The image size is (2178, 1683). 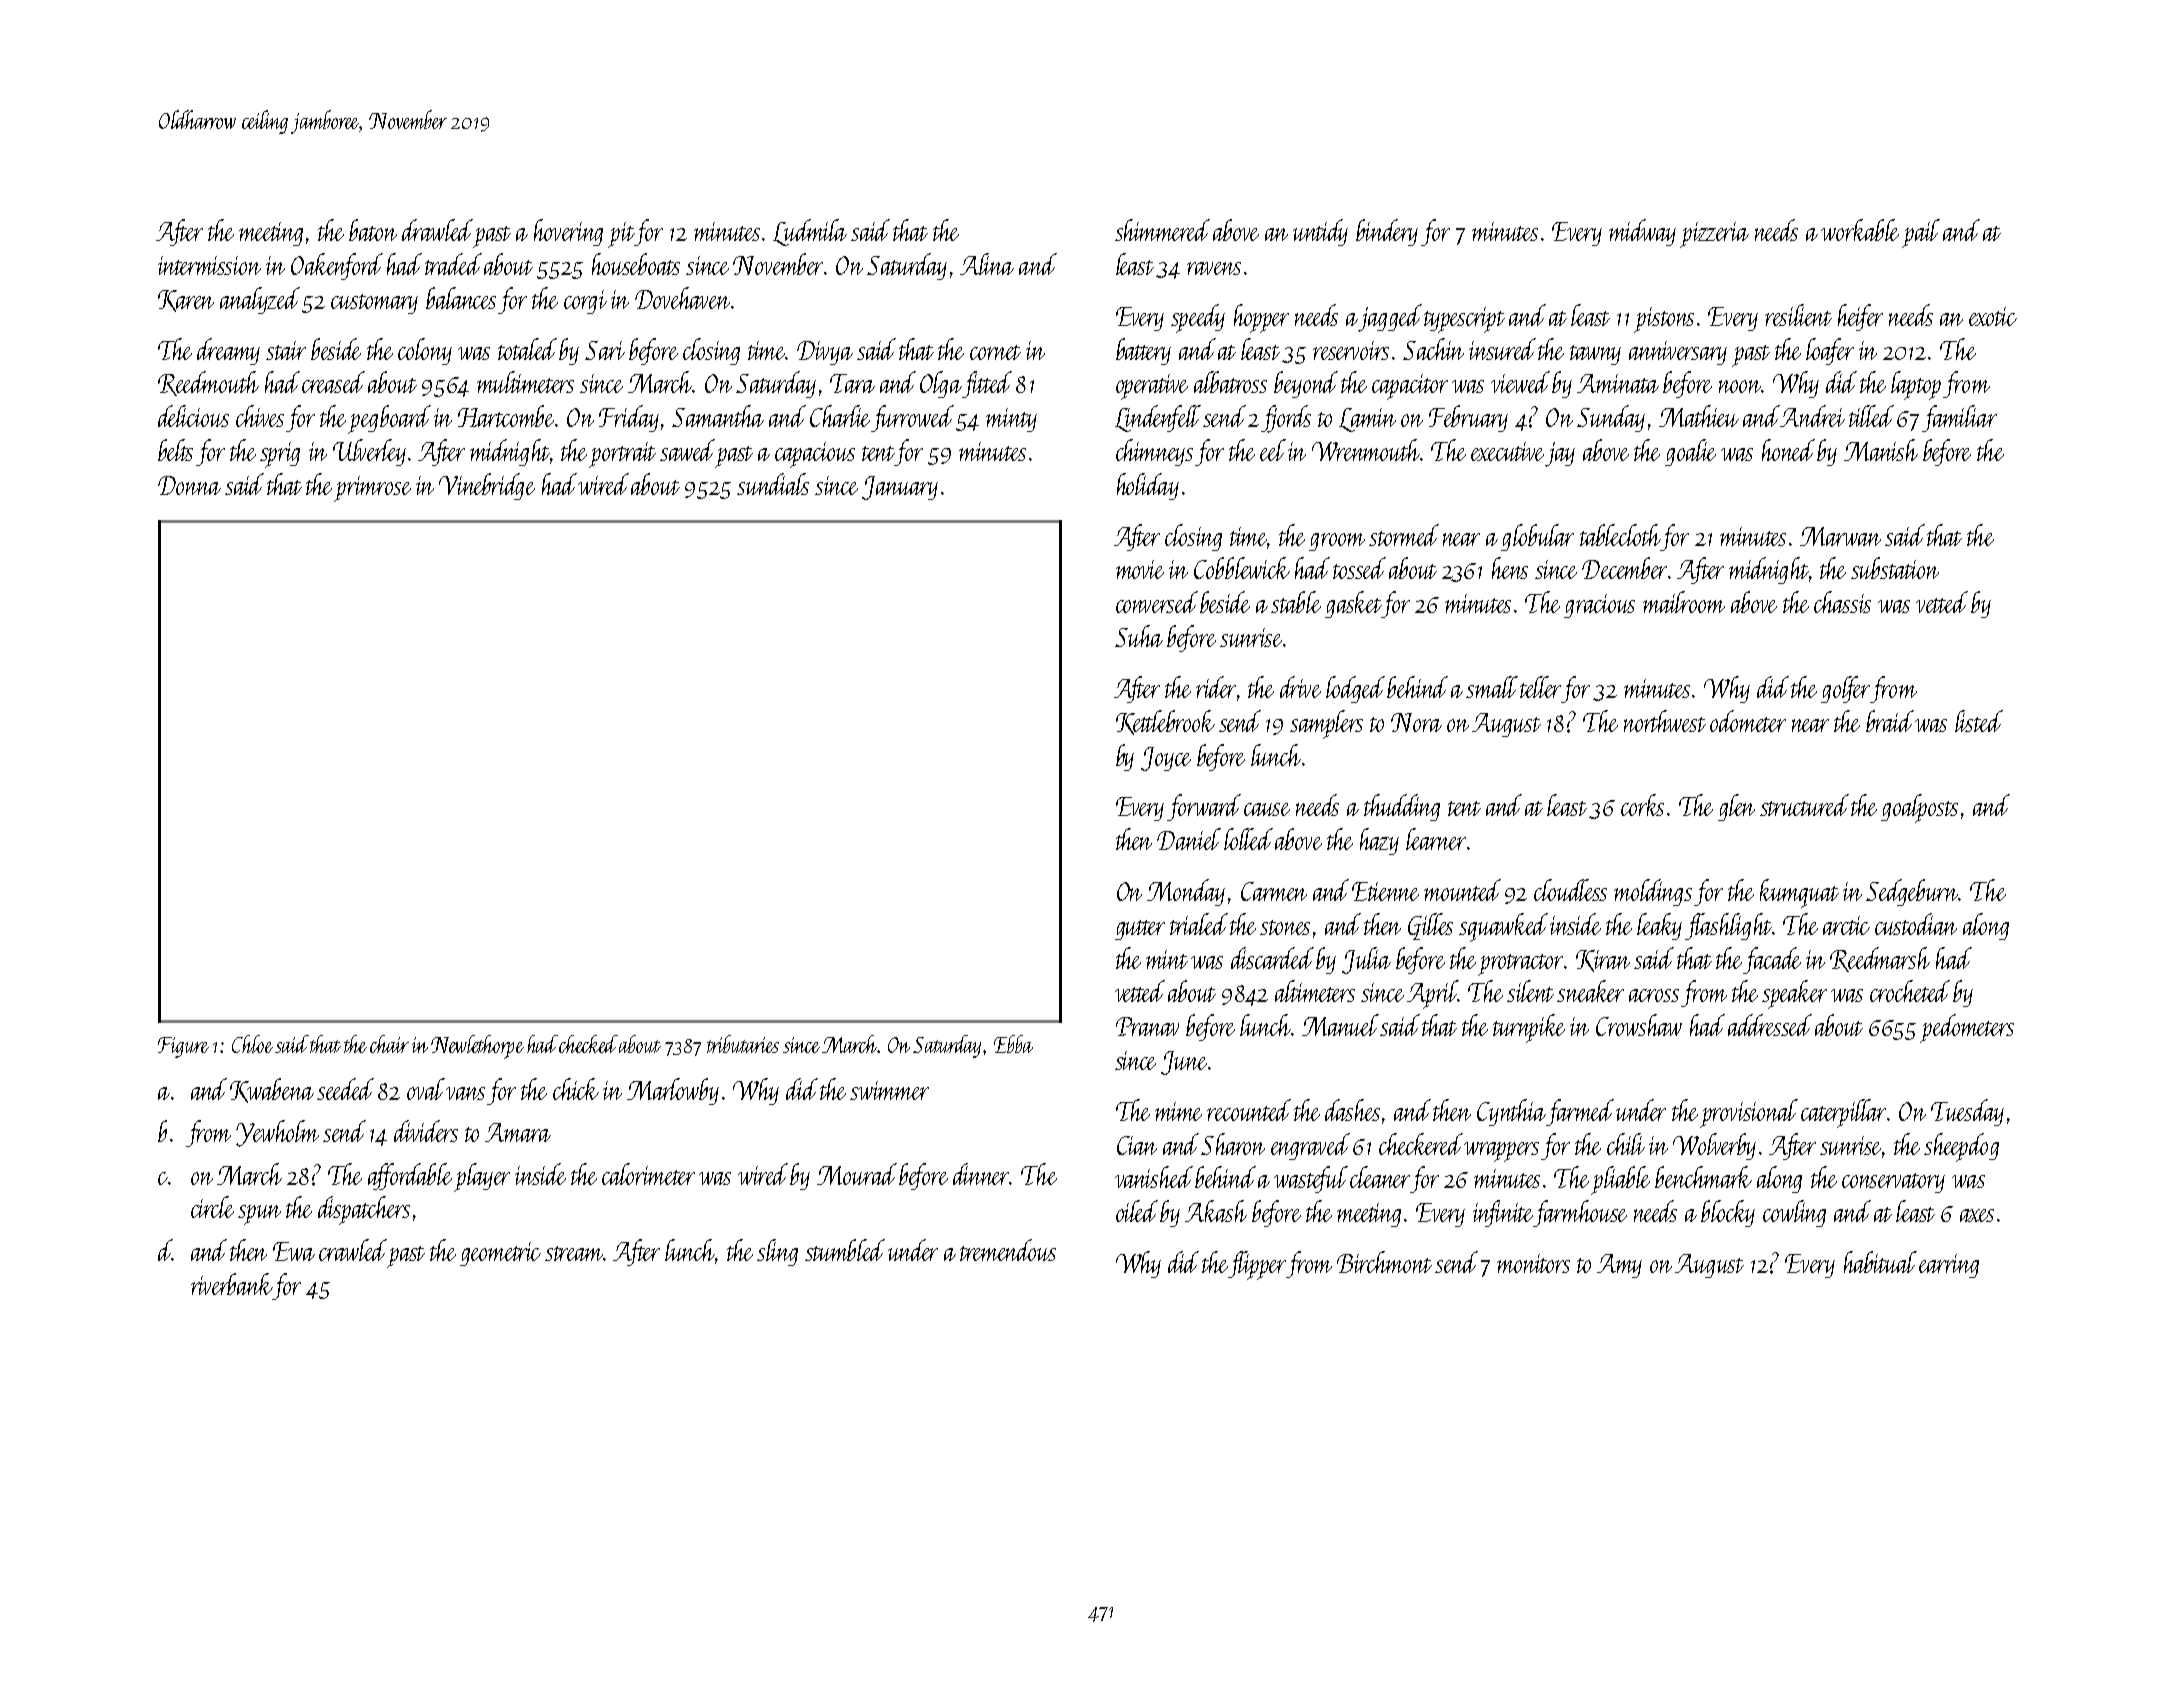 I want to click on Sedgeburn, so click(x=1912, y=892).
